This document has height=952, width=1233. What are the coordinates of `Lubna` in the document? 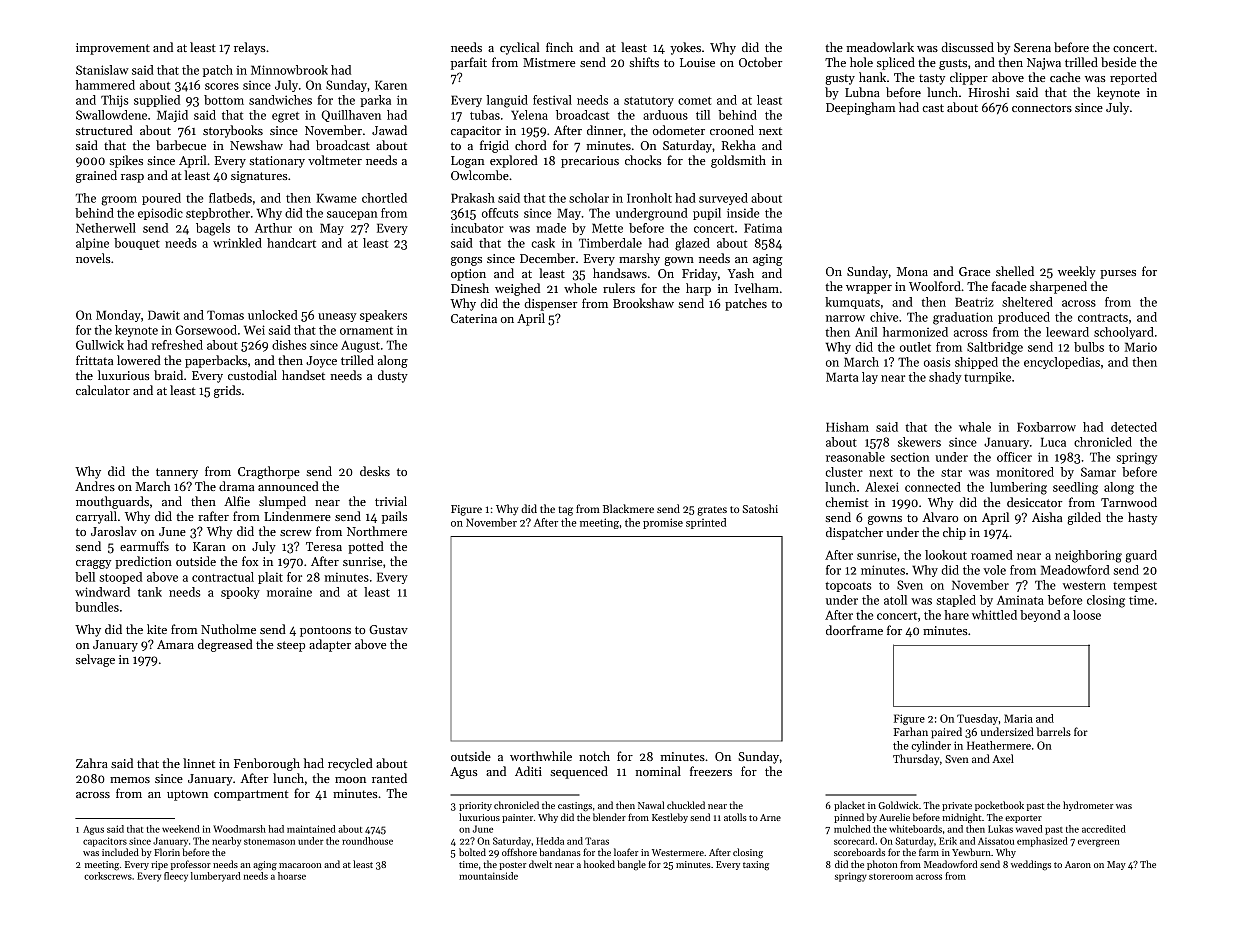 It's located at (862, 92).
